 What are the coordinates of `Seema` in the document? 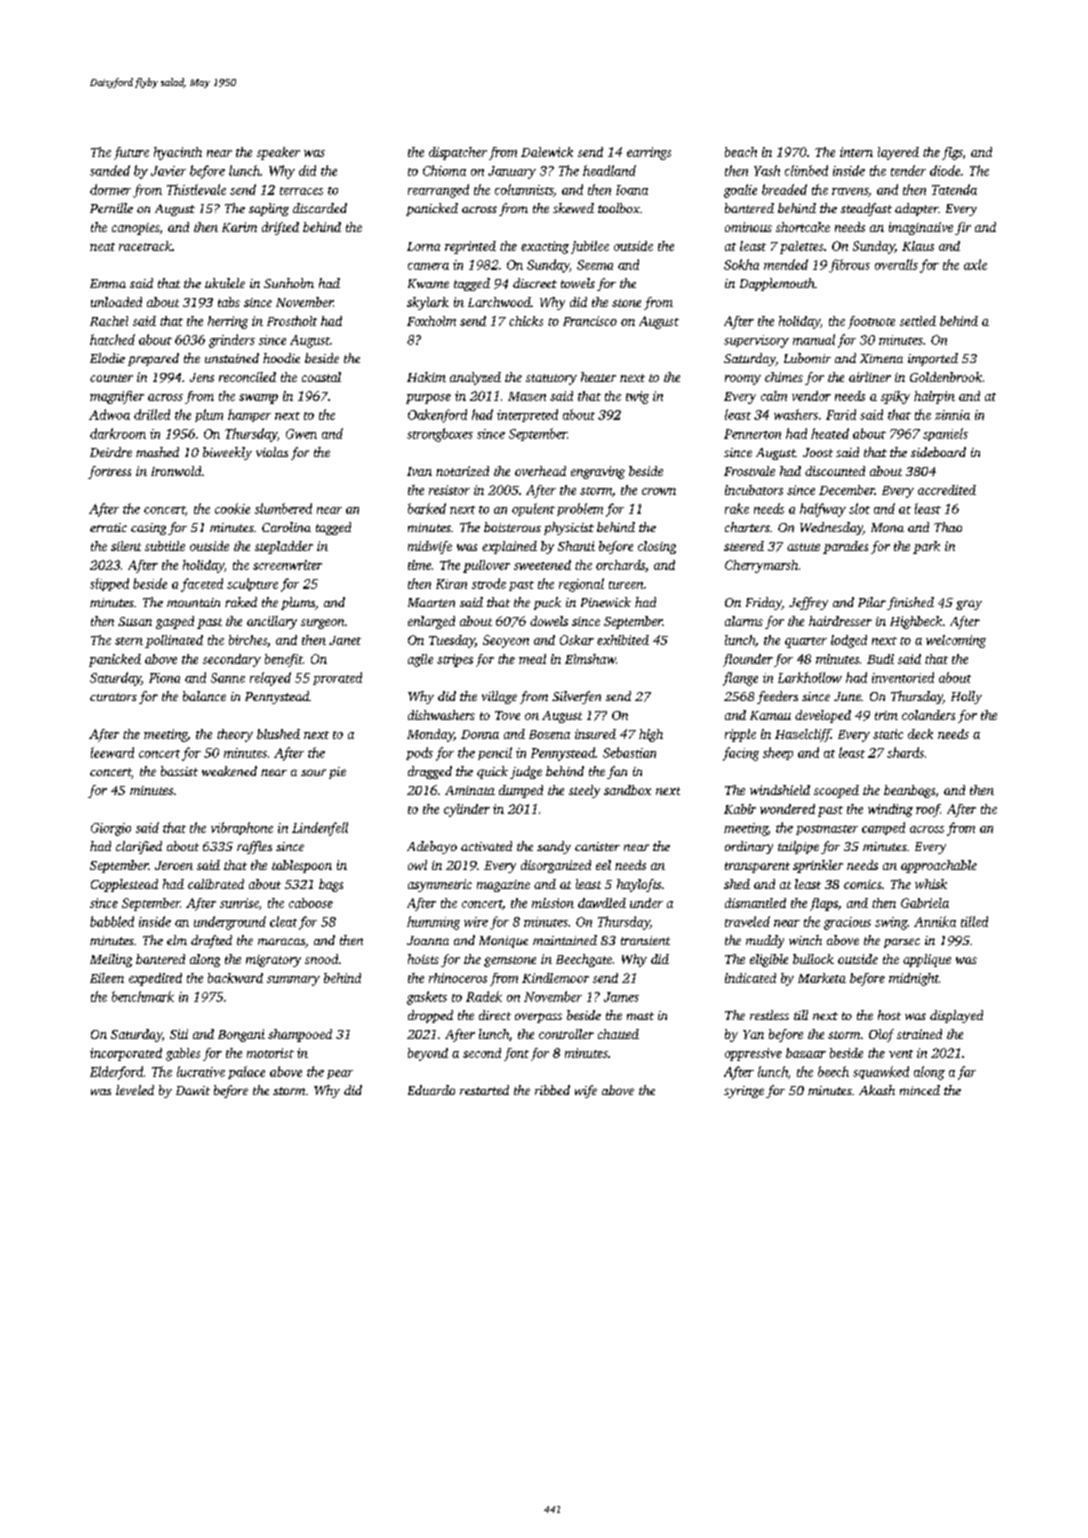 It's located at (595, 265).
